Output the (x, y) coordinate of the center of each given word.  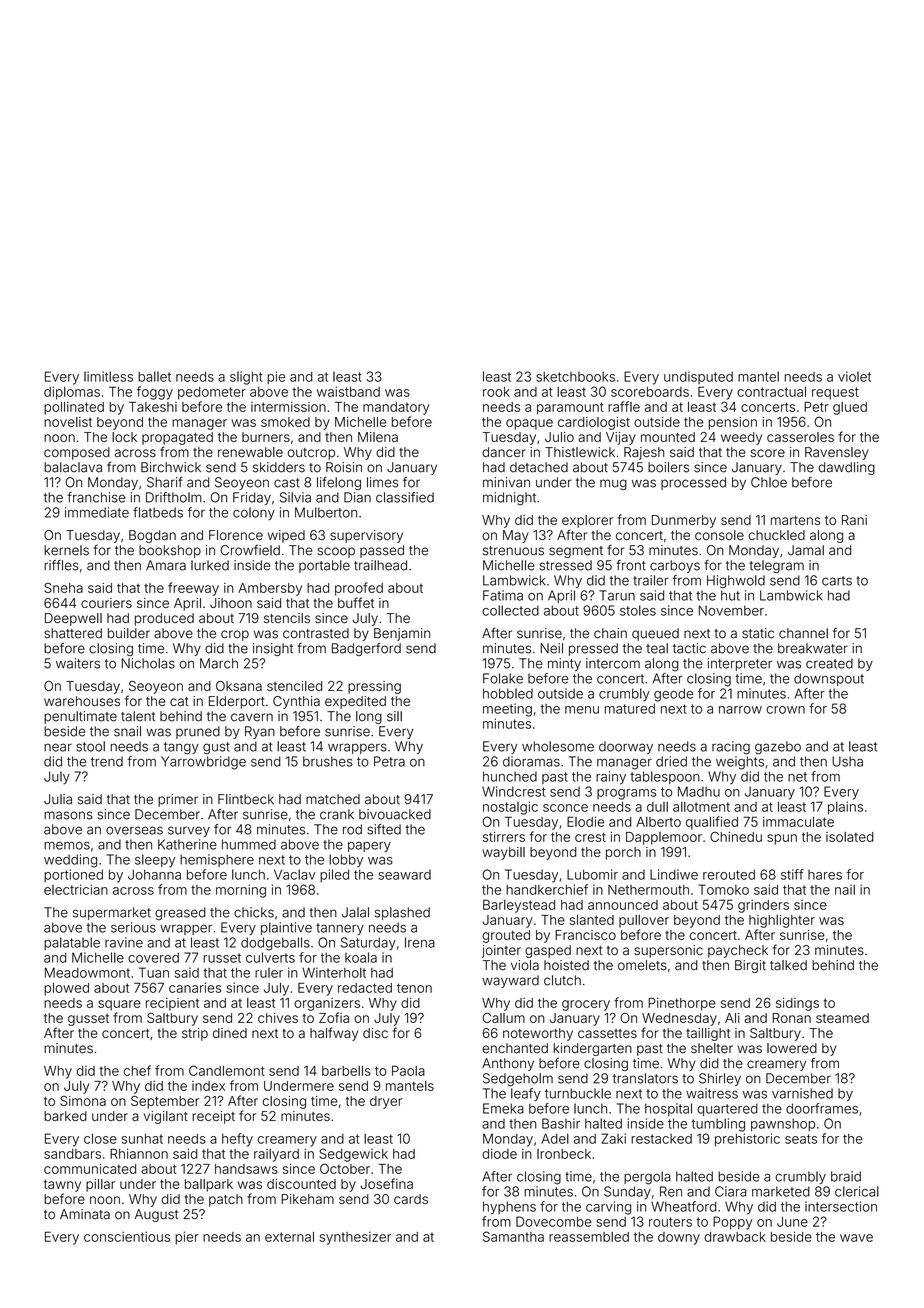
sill (394, 716)
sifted (384, 829)
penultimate (80, 717)
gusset (88, 1020)
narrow (740, 710)
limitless (108, 376)
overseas (134, 830)
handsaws (246, 1169)
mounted (668, 437)
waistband (348, 391)
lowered (792, 1048)
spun (782, 839)
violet (854, 376)
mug (613, 484)
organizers (327, 1004)
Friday (252, 498)
